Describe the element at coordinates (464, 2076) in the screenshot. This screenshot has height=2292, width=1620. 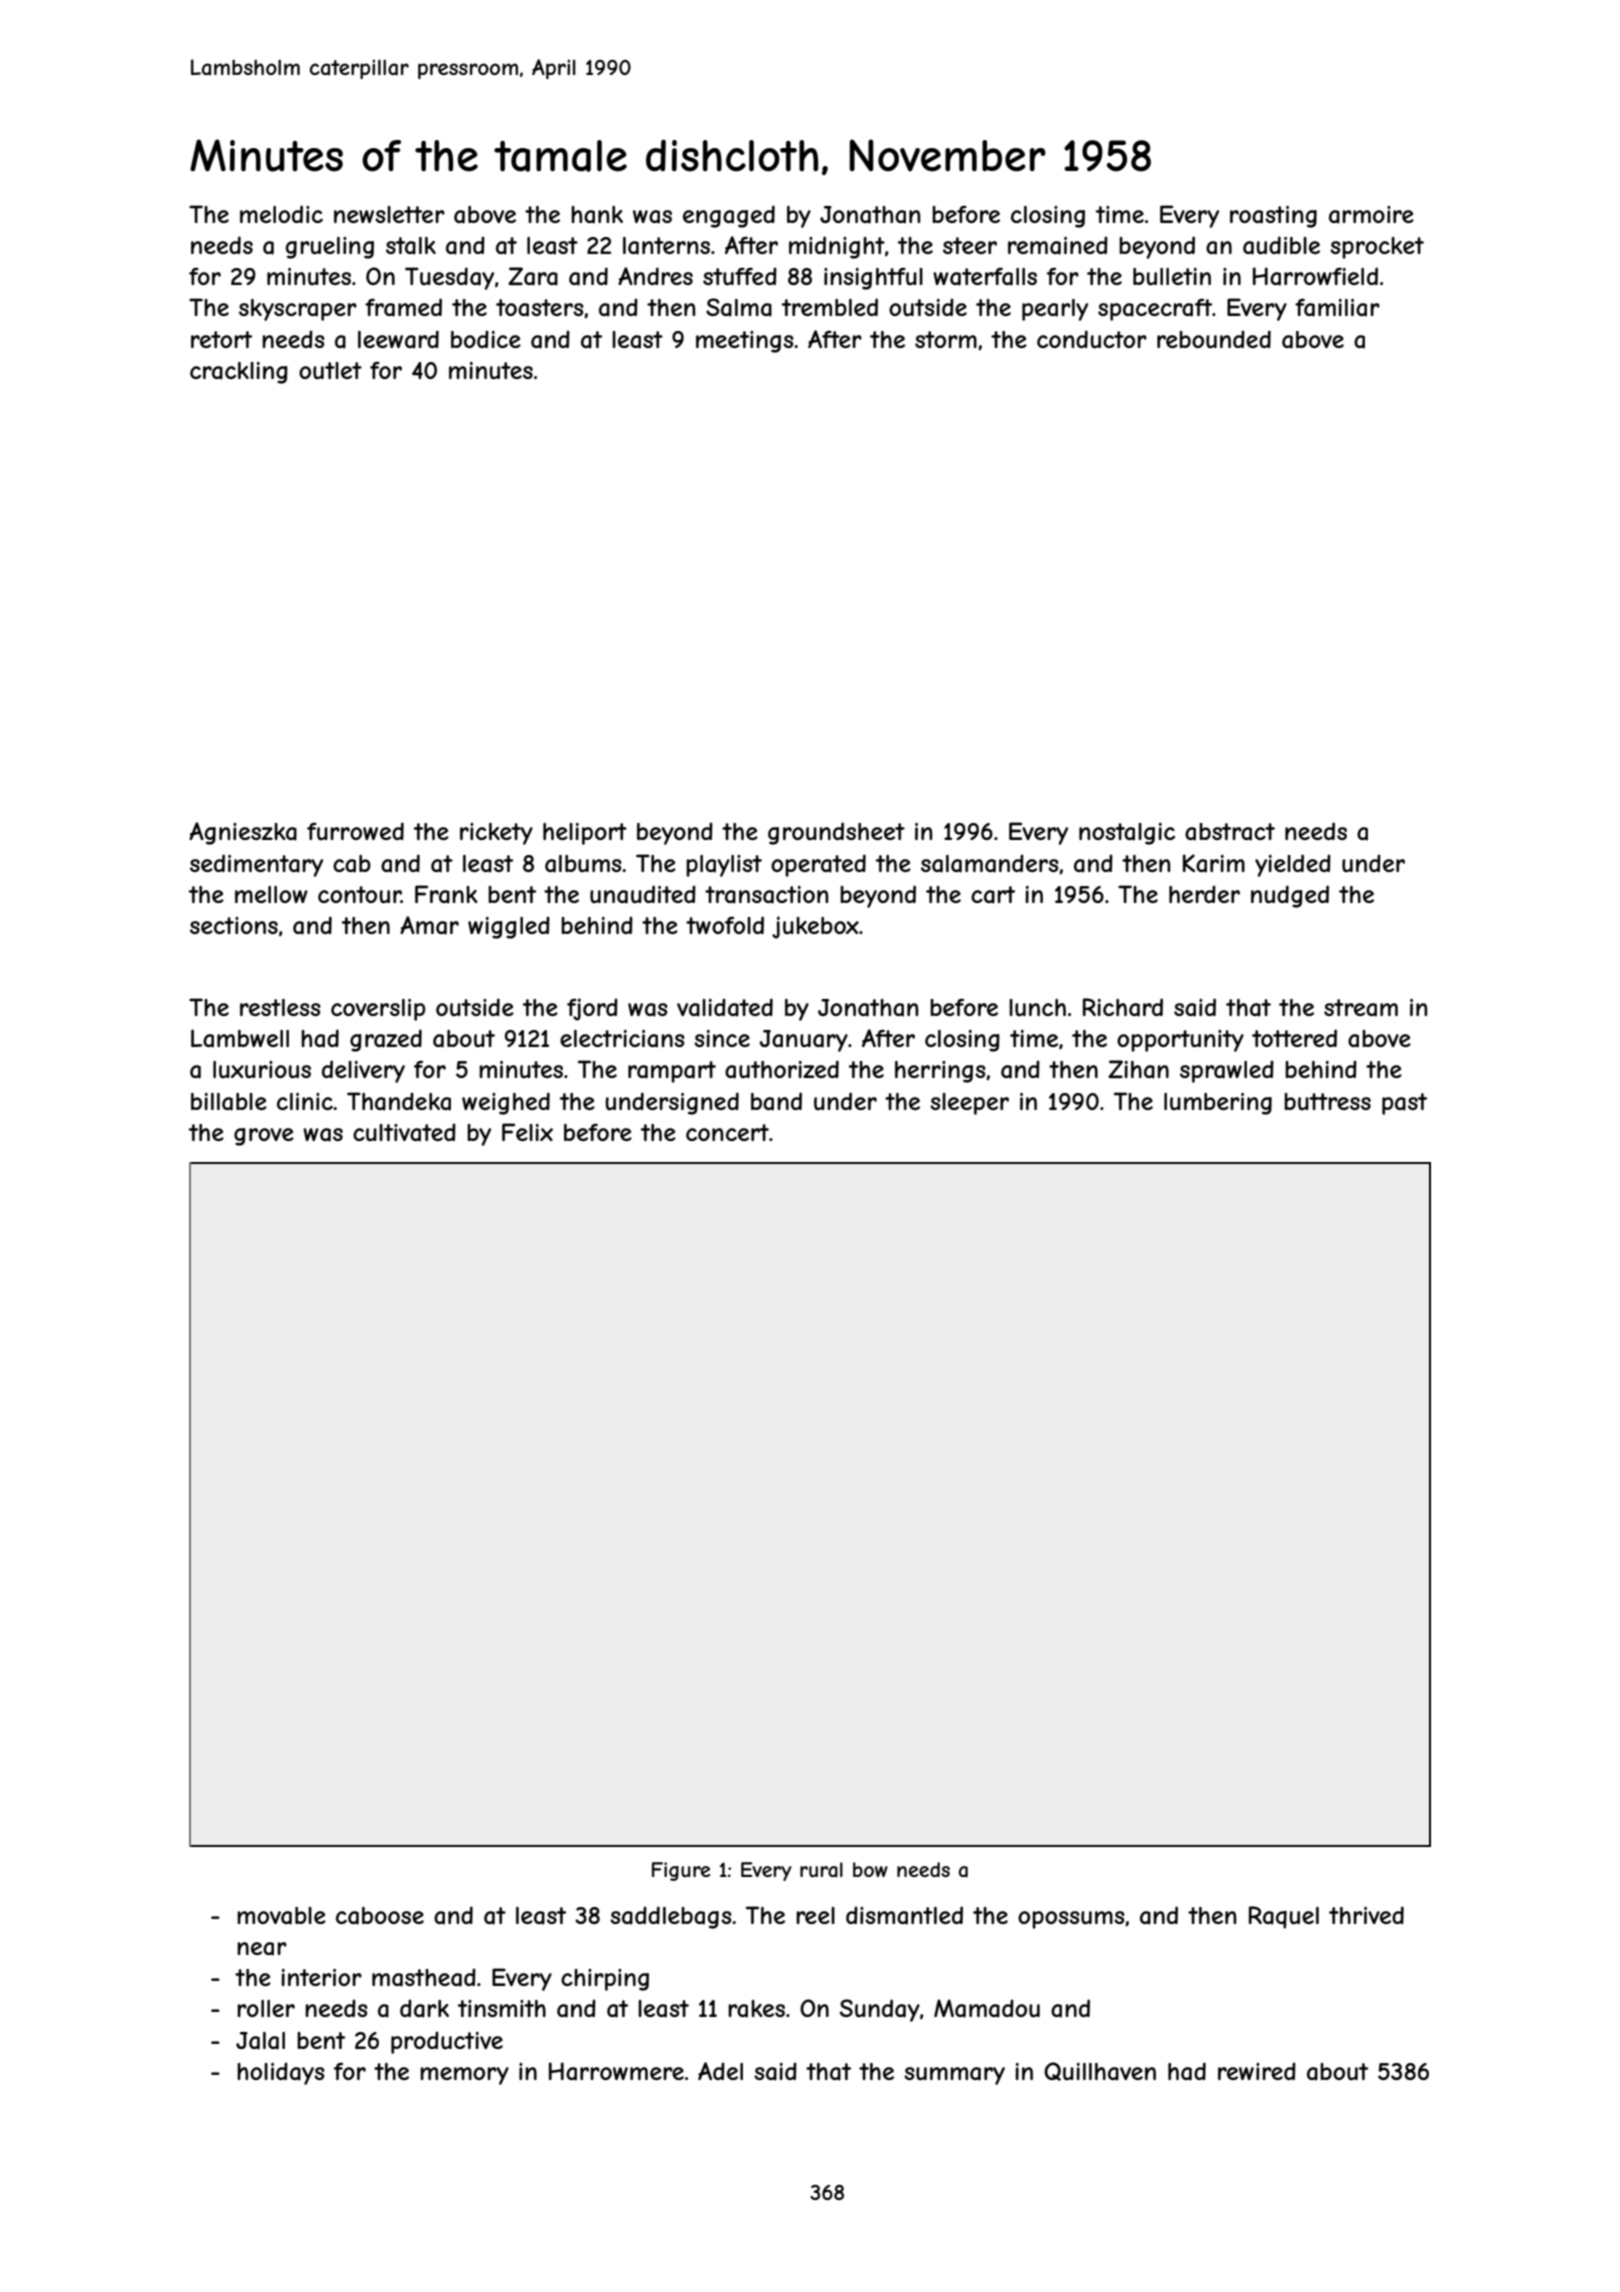
I see `memory` at that location.
